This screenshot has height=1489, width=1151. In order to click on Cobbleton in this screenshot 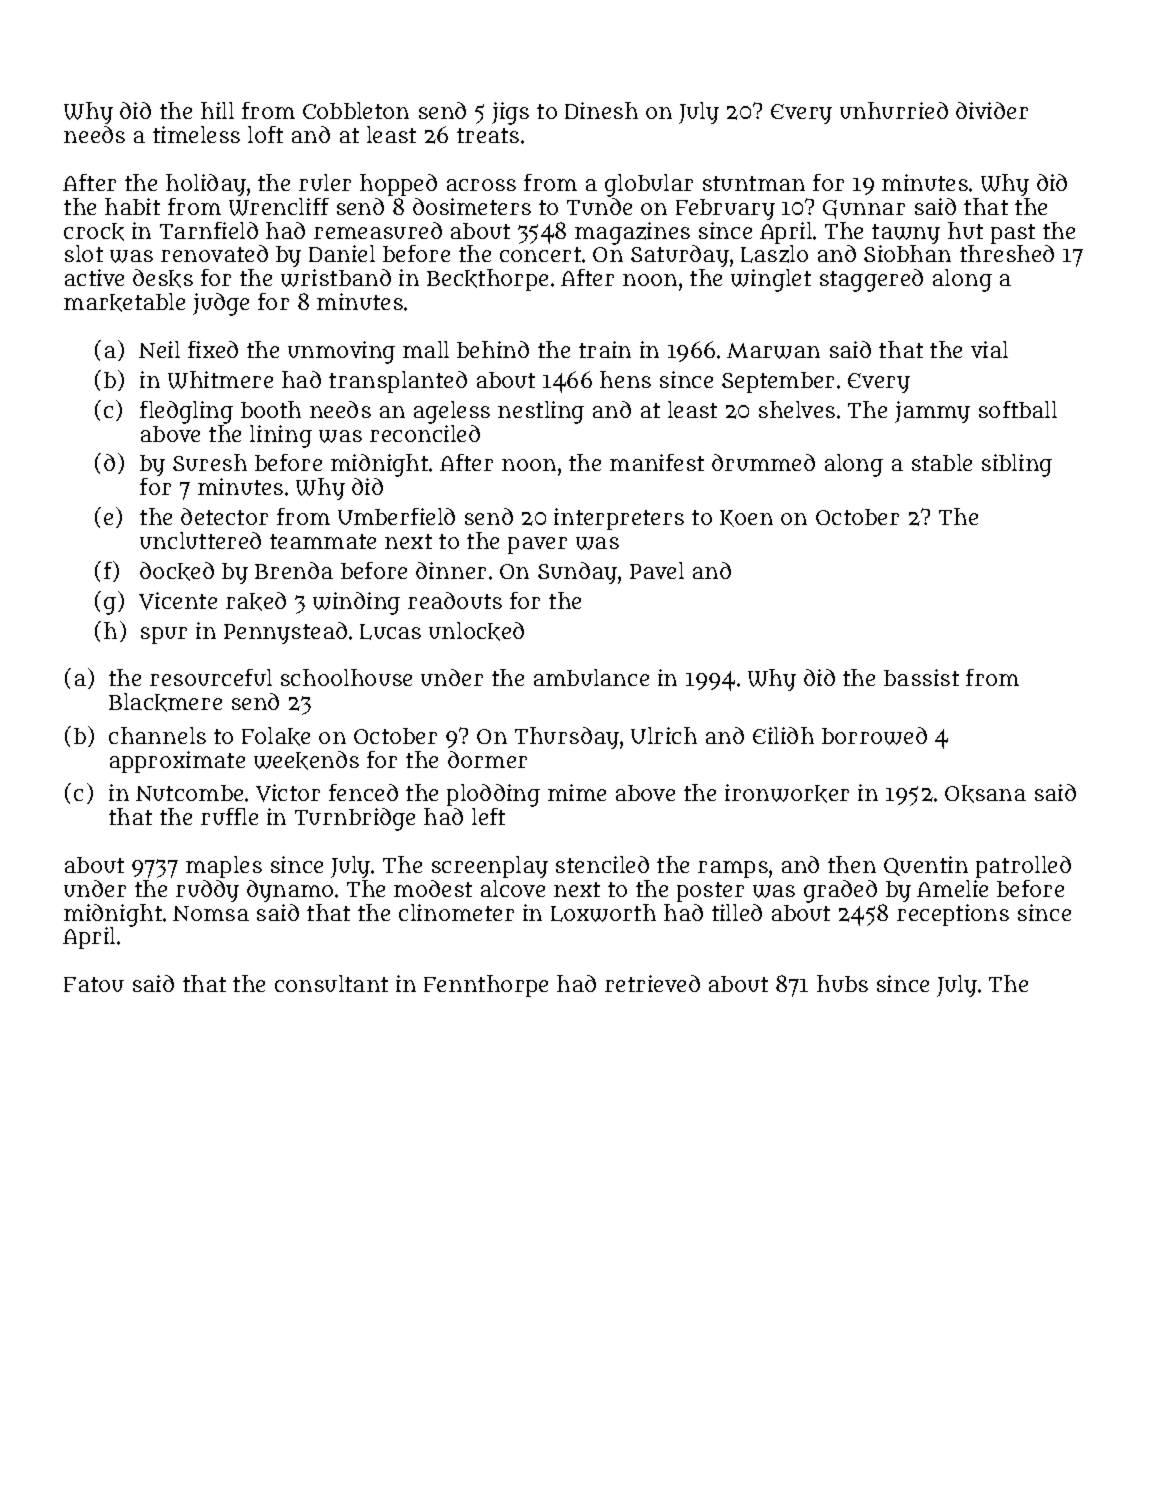, I will do `click(356, 110)`.
